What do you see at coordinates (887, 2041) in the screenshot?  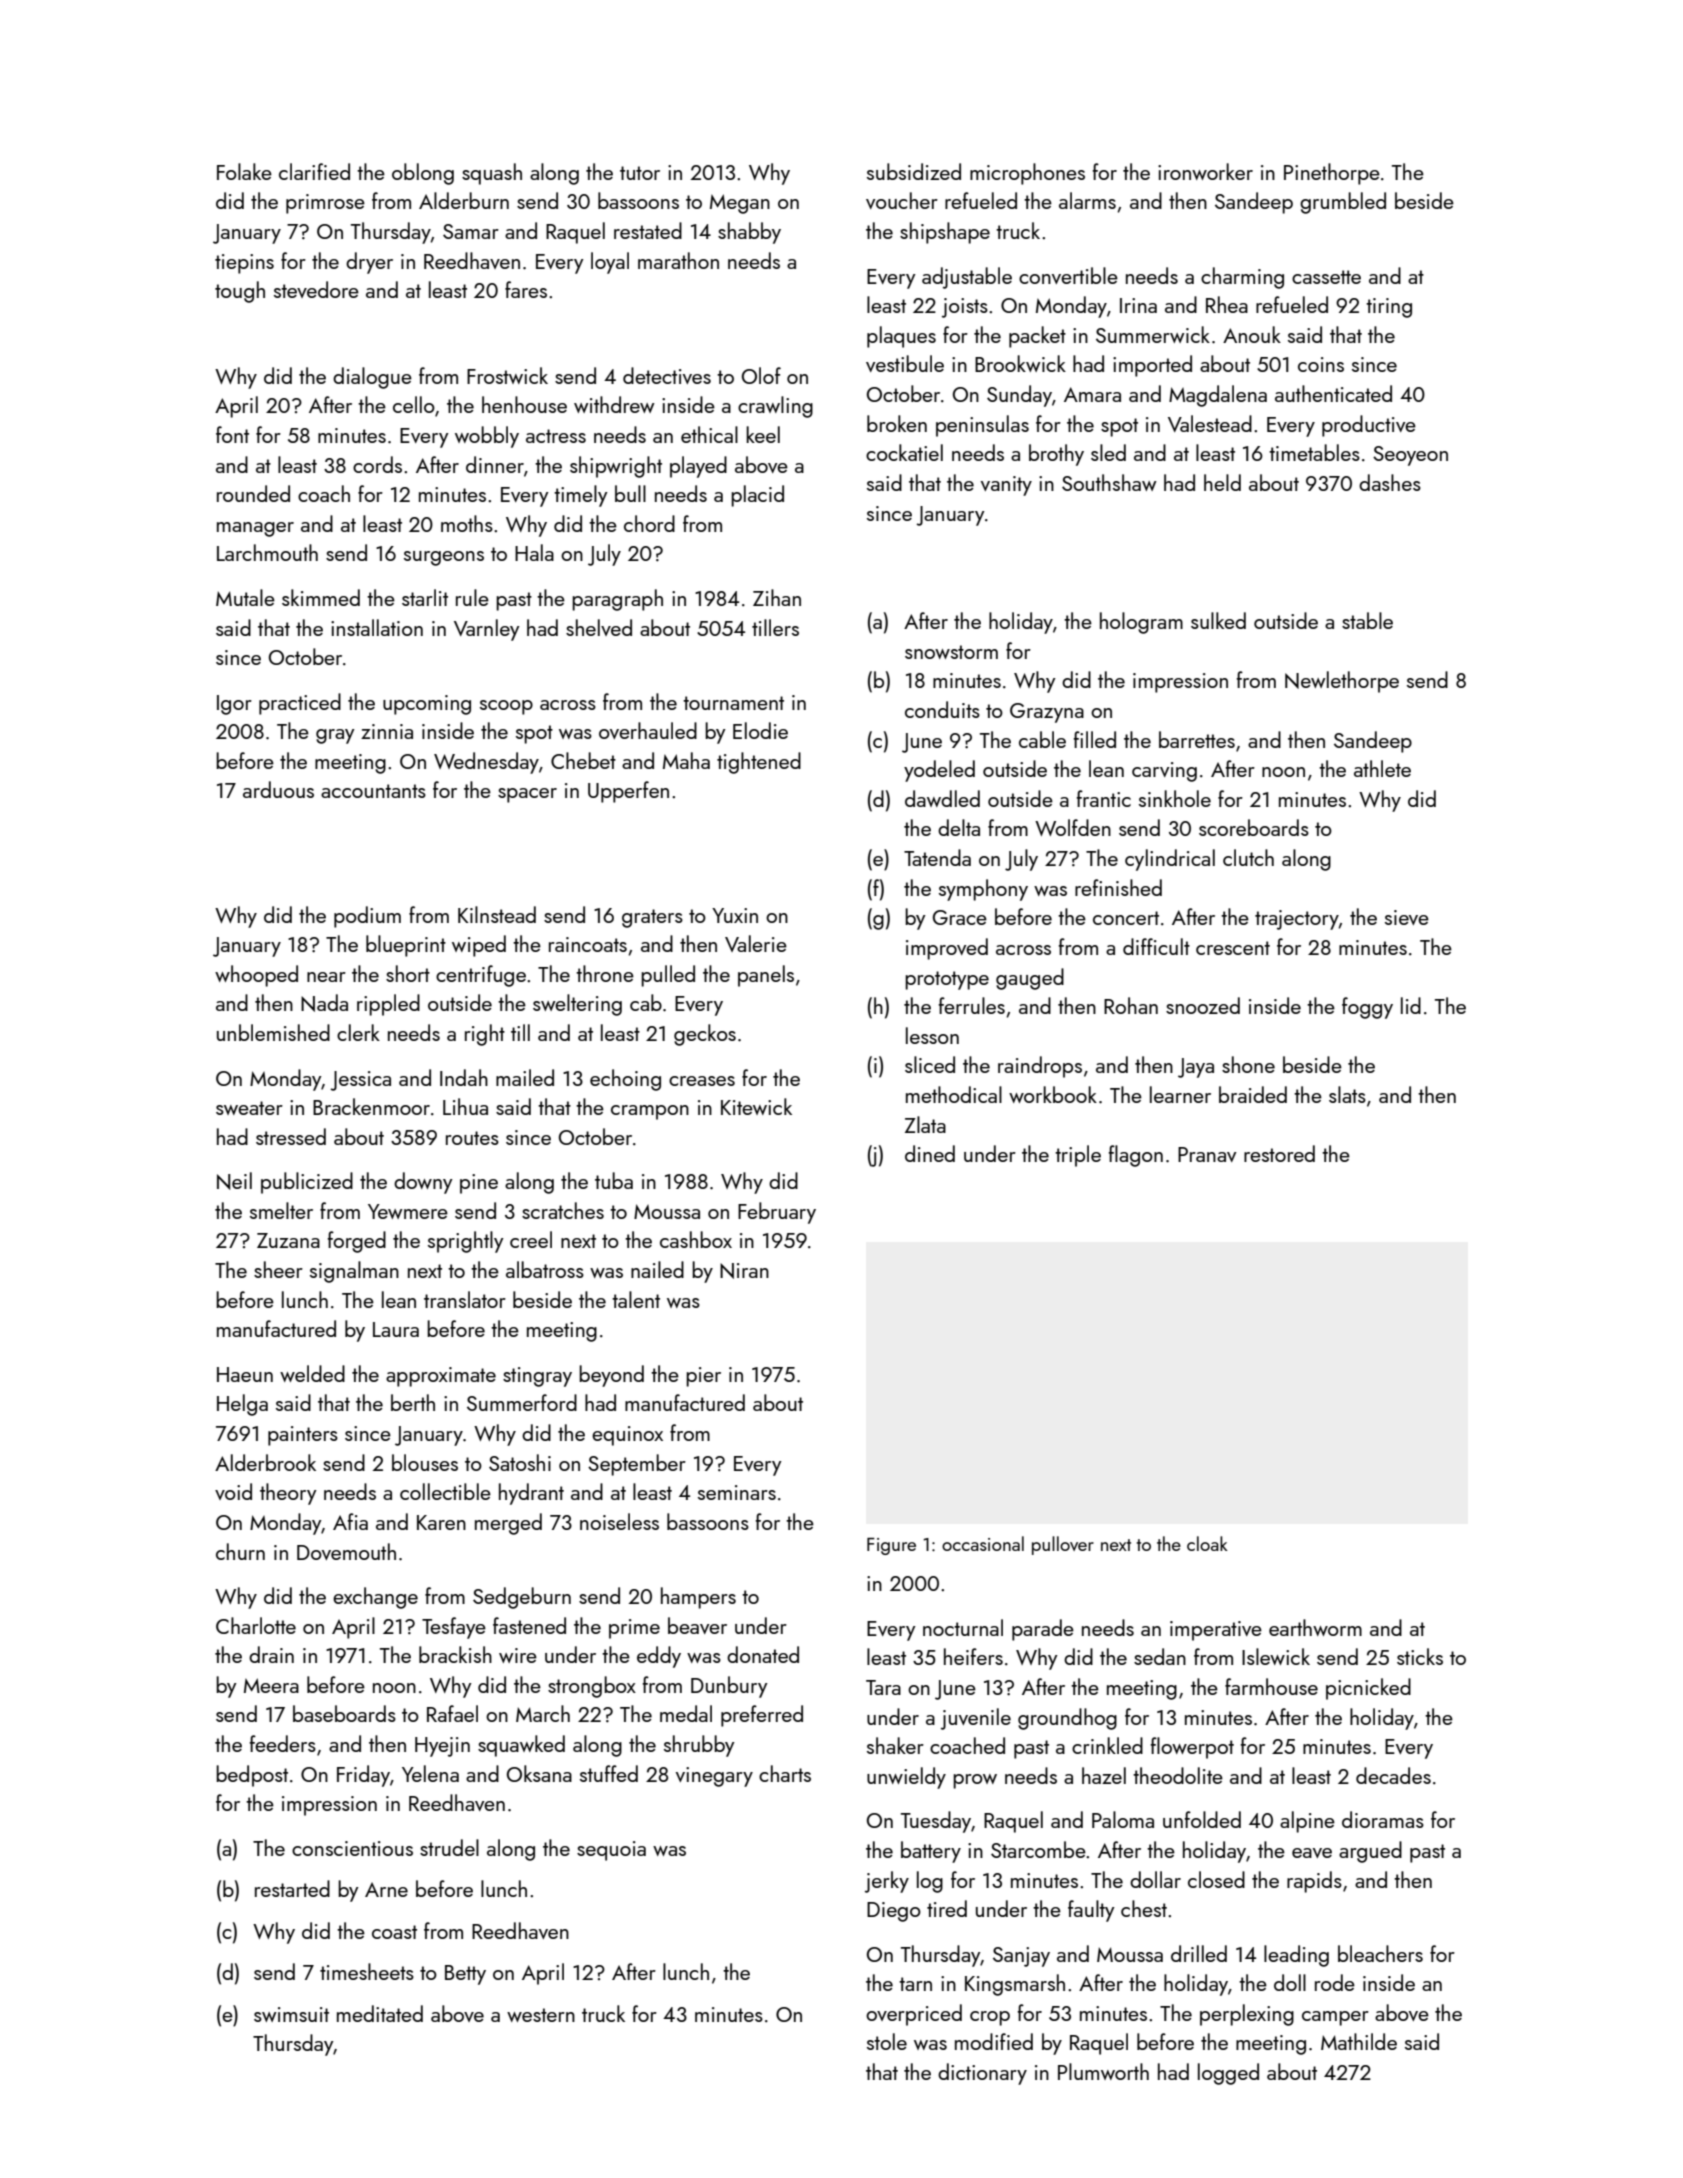 I see `stole` at bounding box center [887, 2041].
